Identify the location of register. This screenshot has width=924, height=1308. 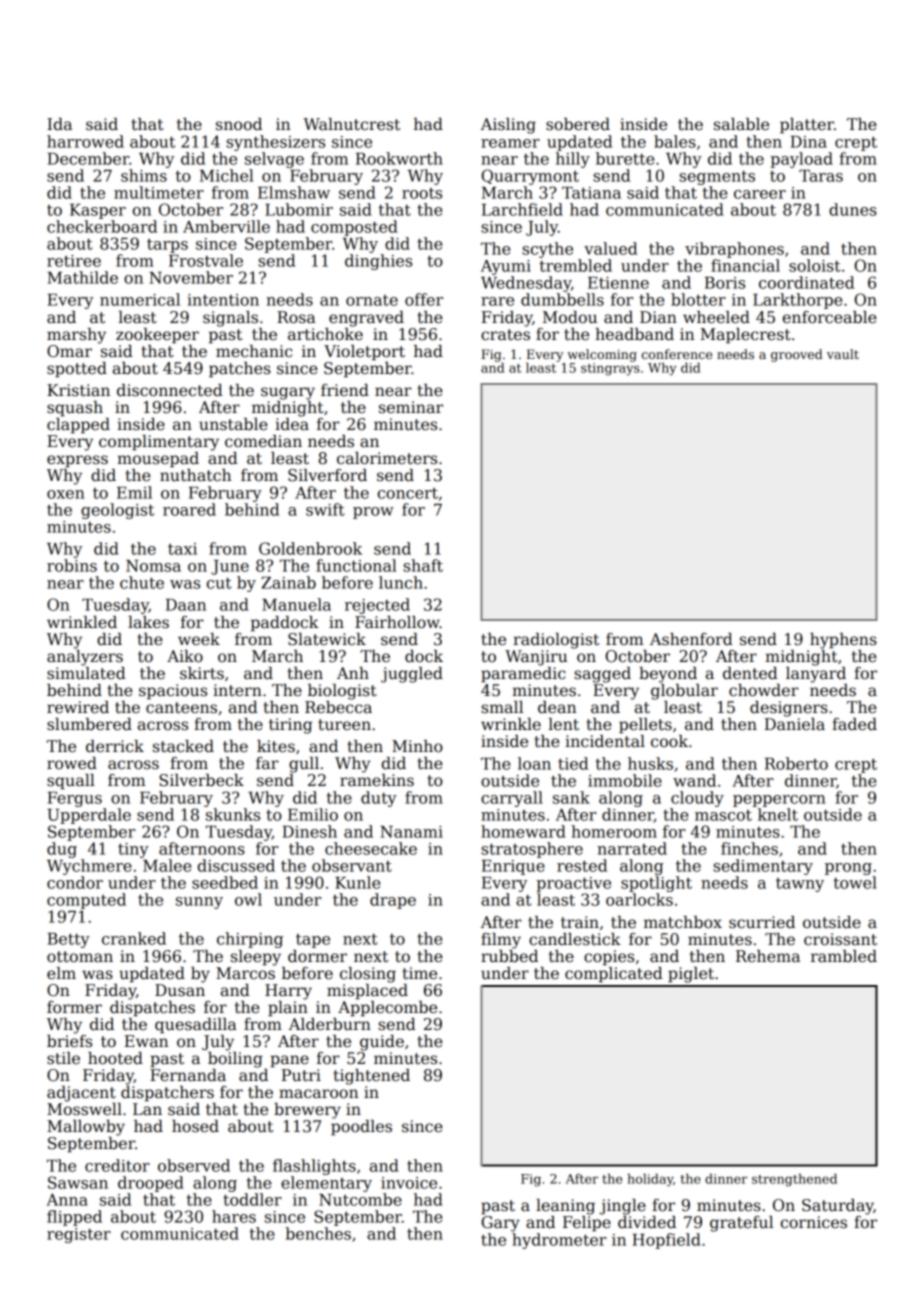
(79, 1235).
